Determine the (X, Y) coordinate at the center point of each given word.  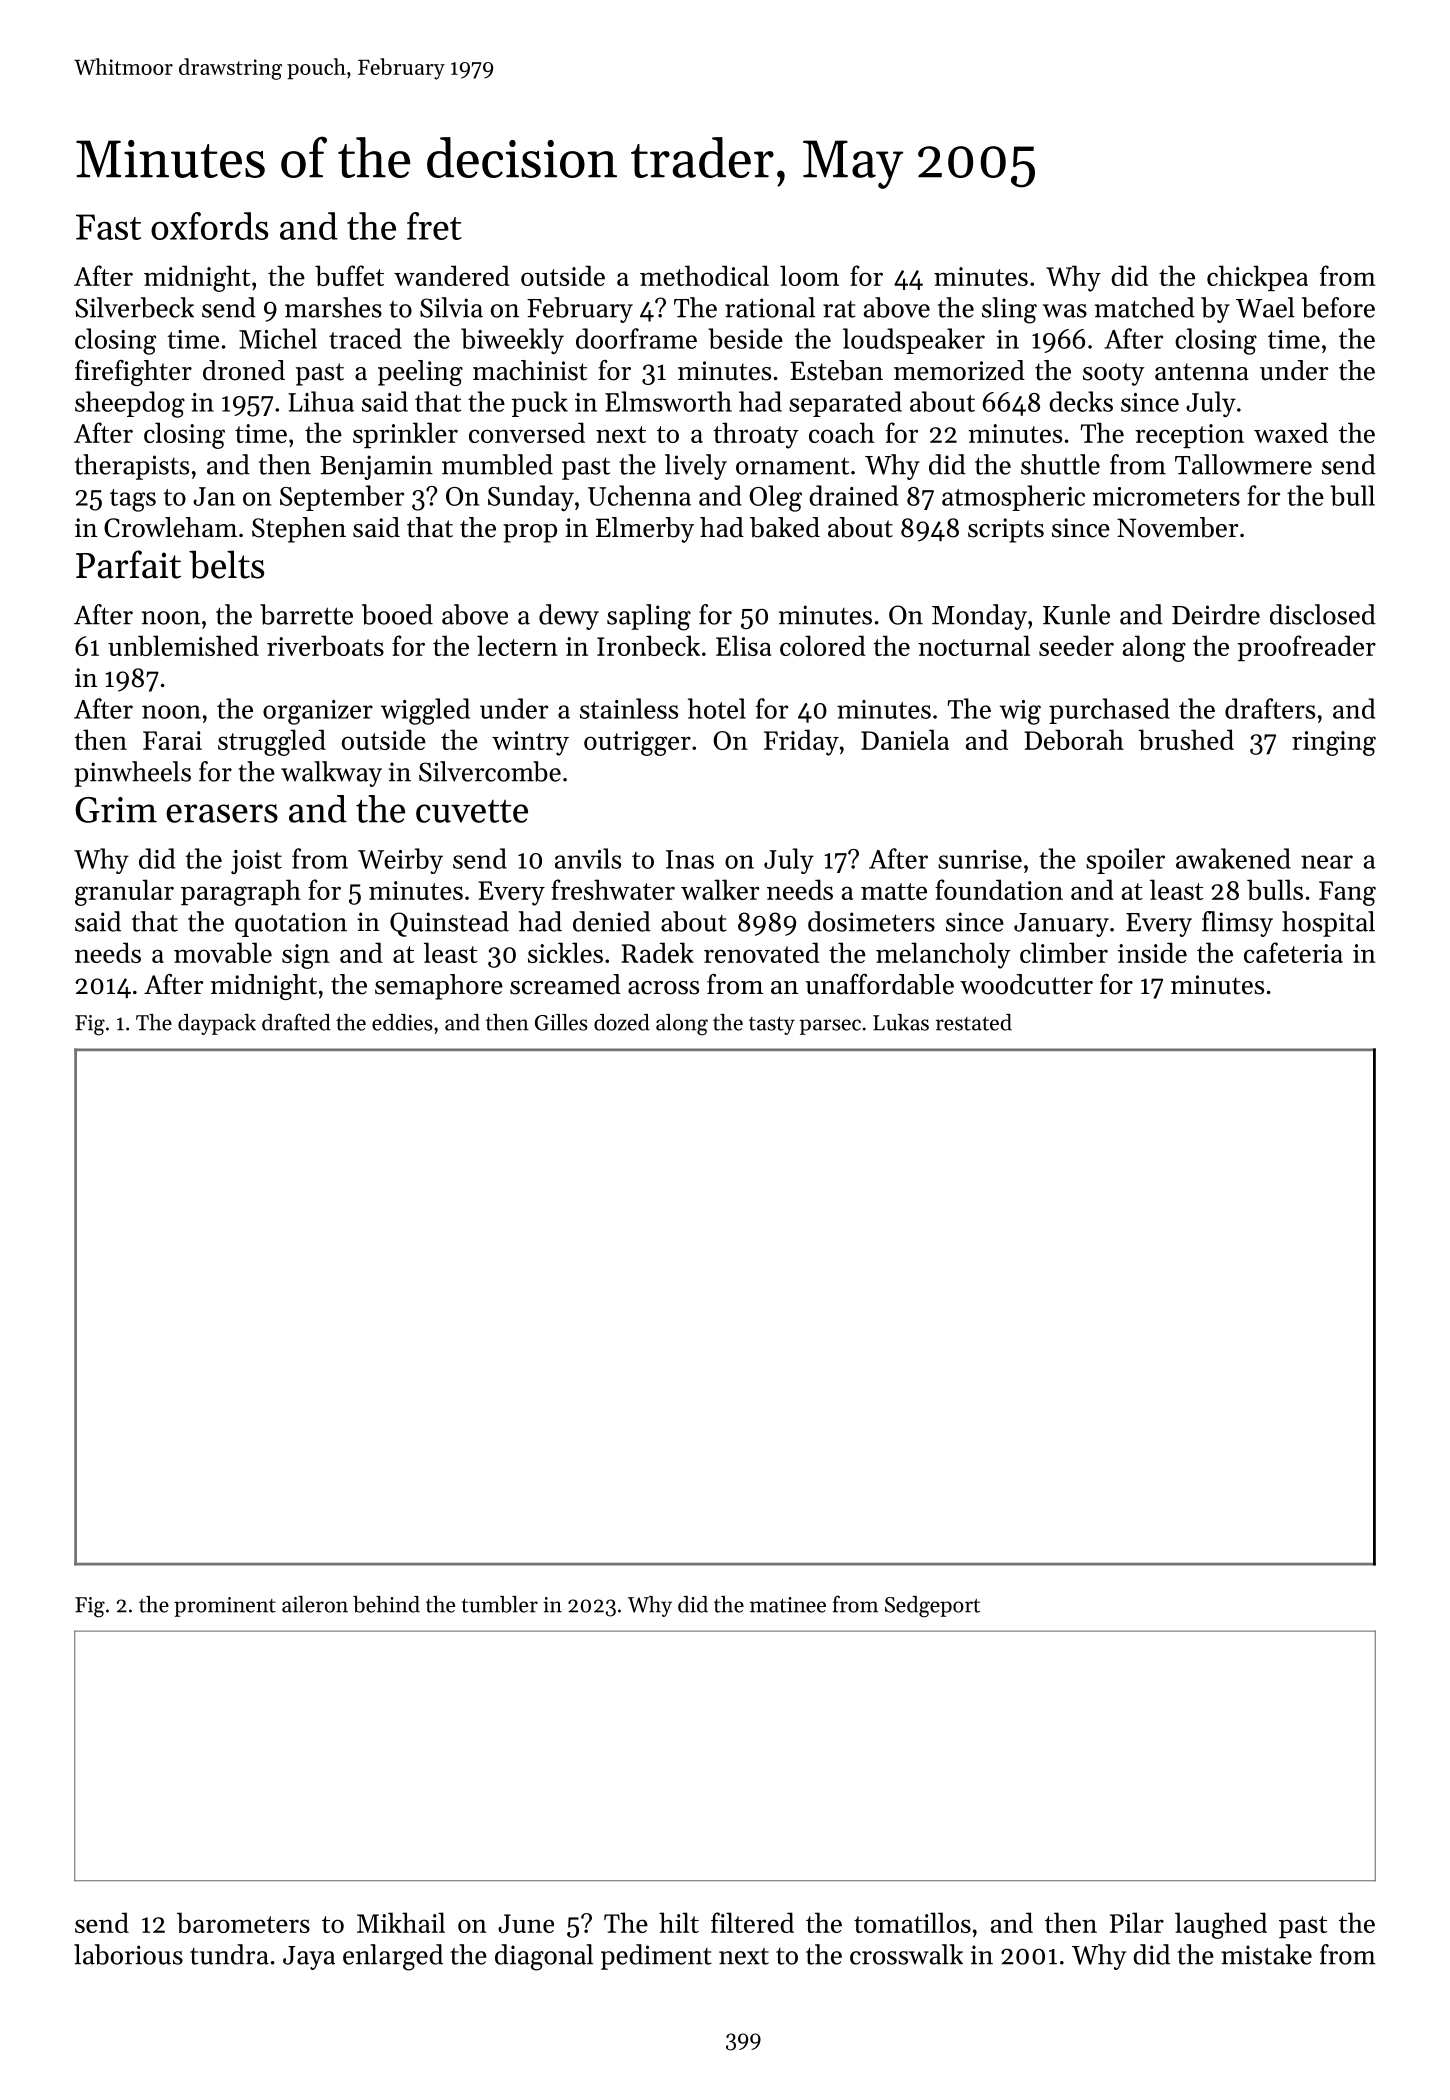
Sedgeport (932, 1607)
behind (386, 1604)
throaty (756, 435)
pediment (656, 1957)
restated (974, 1022)
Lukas (901, 1022)
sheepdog (130, 404)
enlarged (393, 1957)
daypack (217, 1024)
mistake (1266, 1954)
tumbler (499, 1604)
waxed (1291, 432)
